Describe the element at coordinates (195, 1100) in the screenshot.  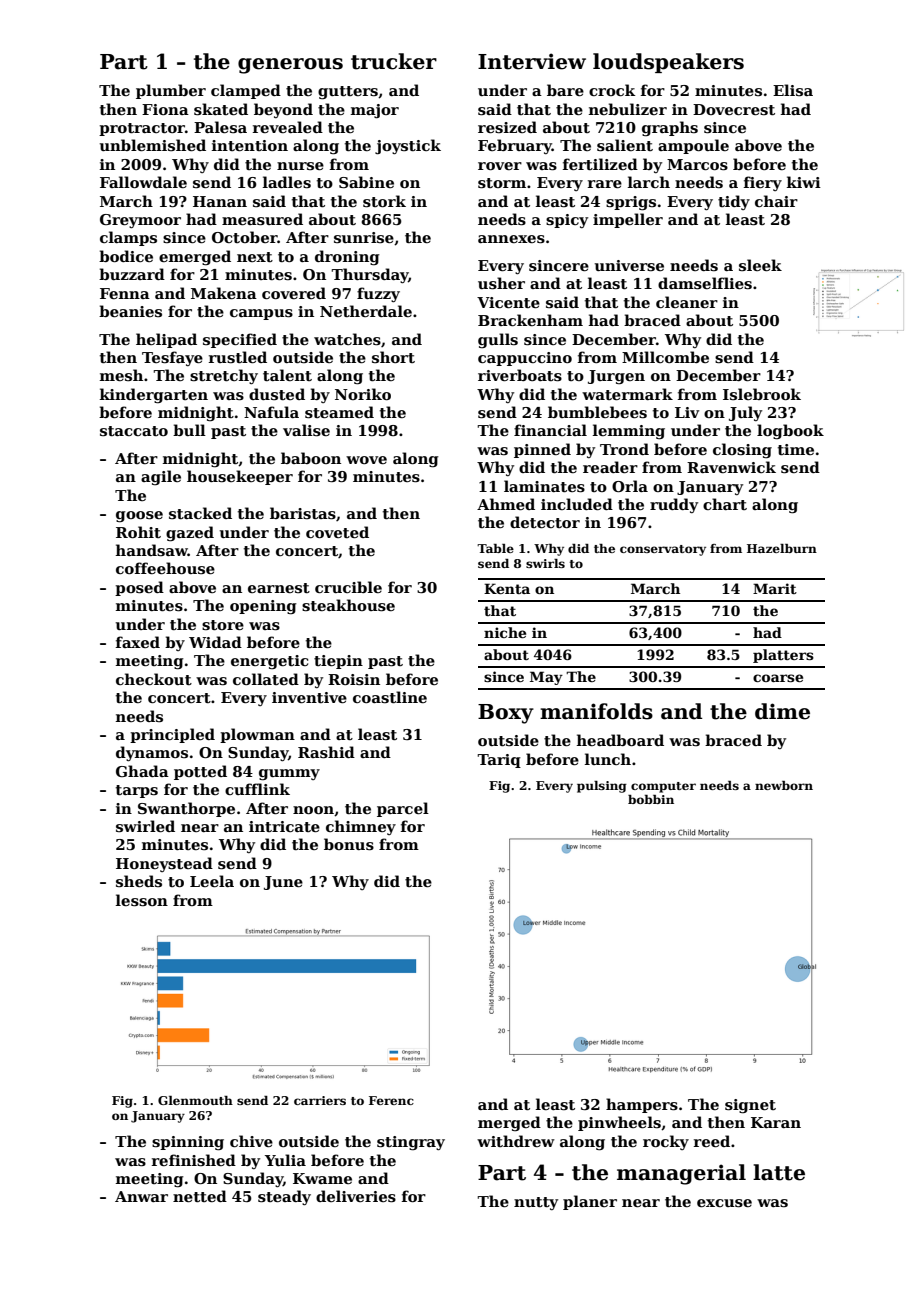
I see `Glenmouth` at that location.
